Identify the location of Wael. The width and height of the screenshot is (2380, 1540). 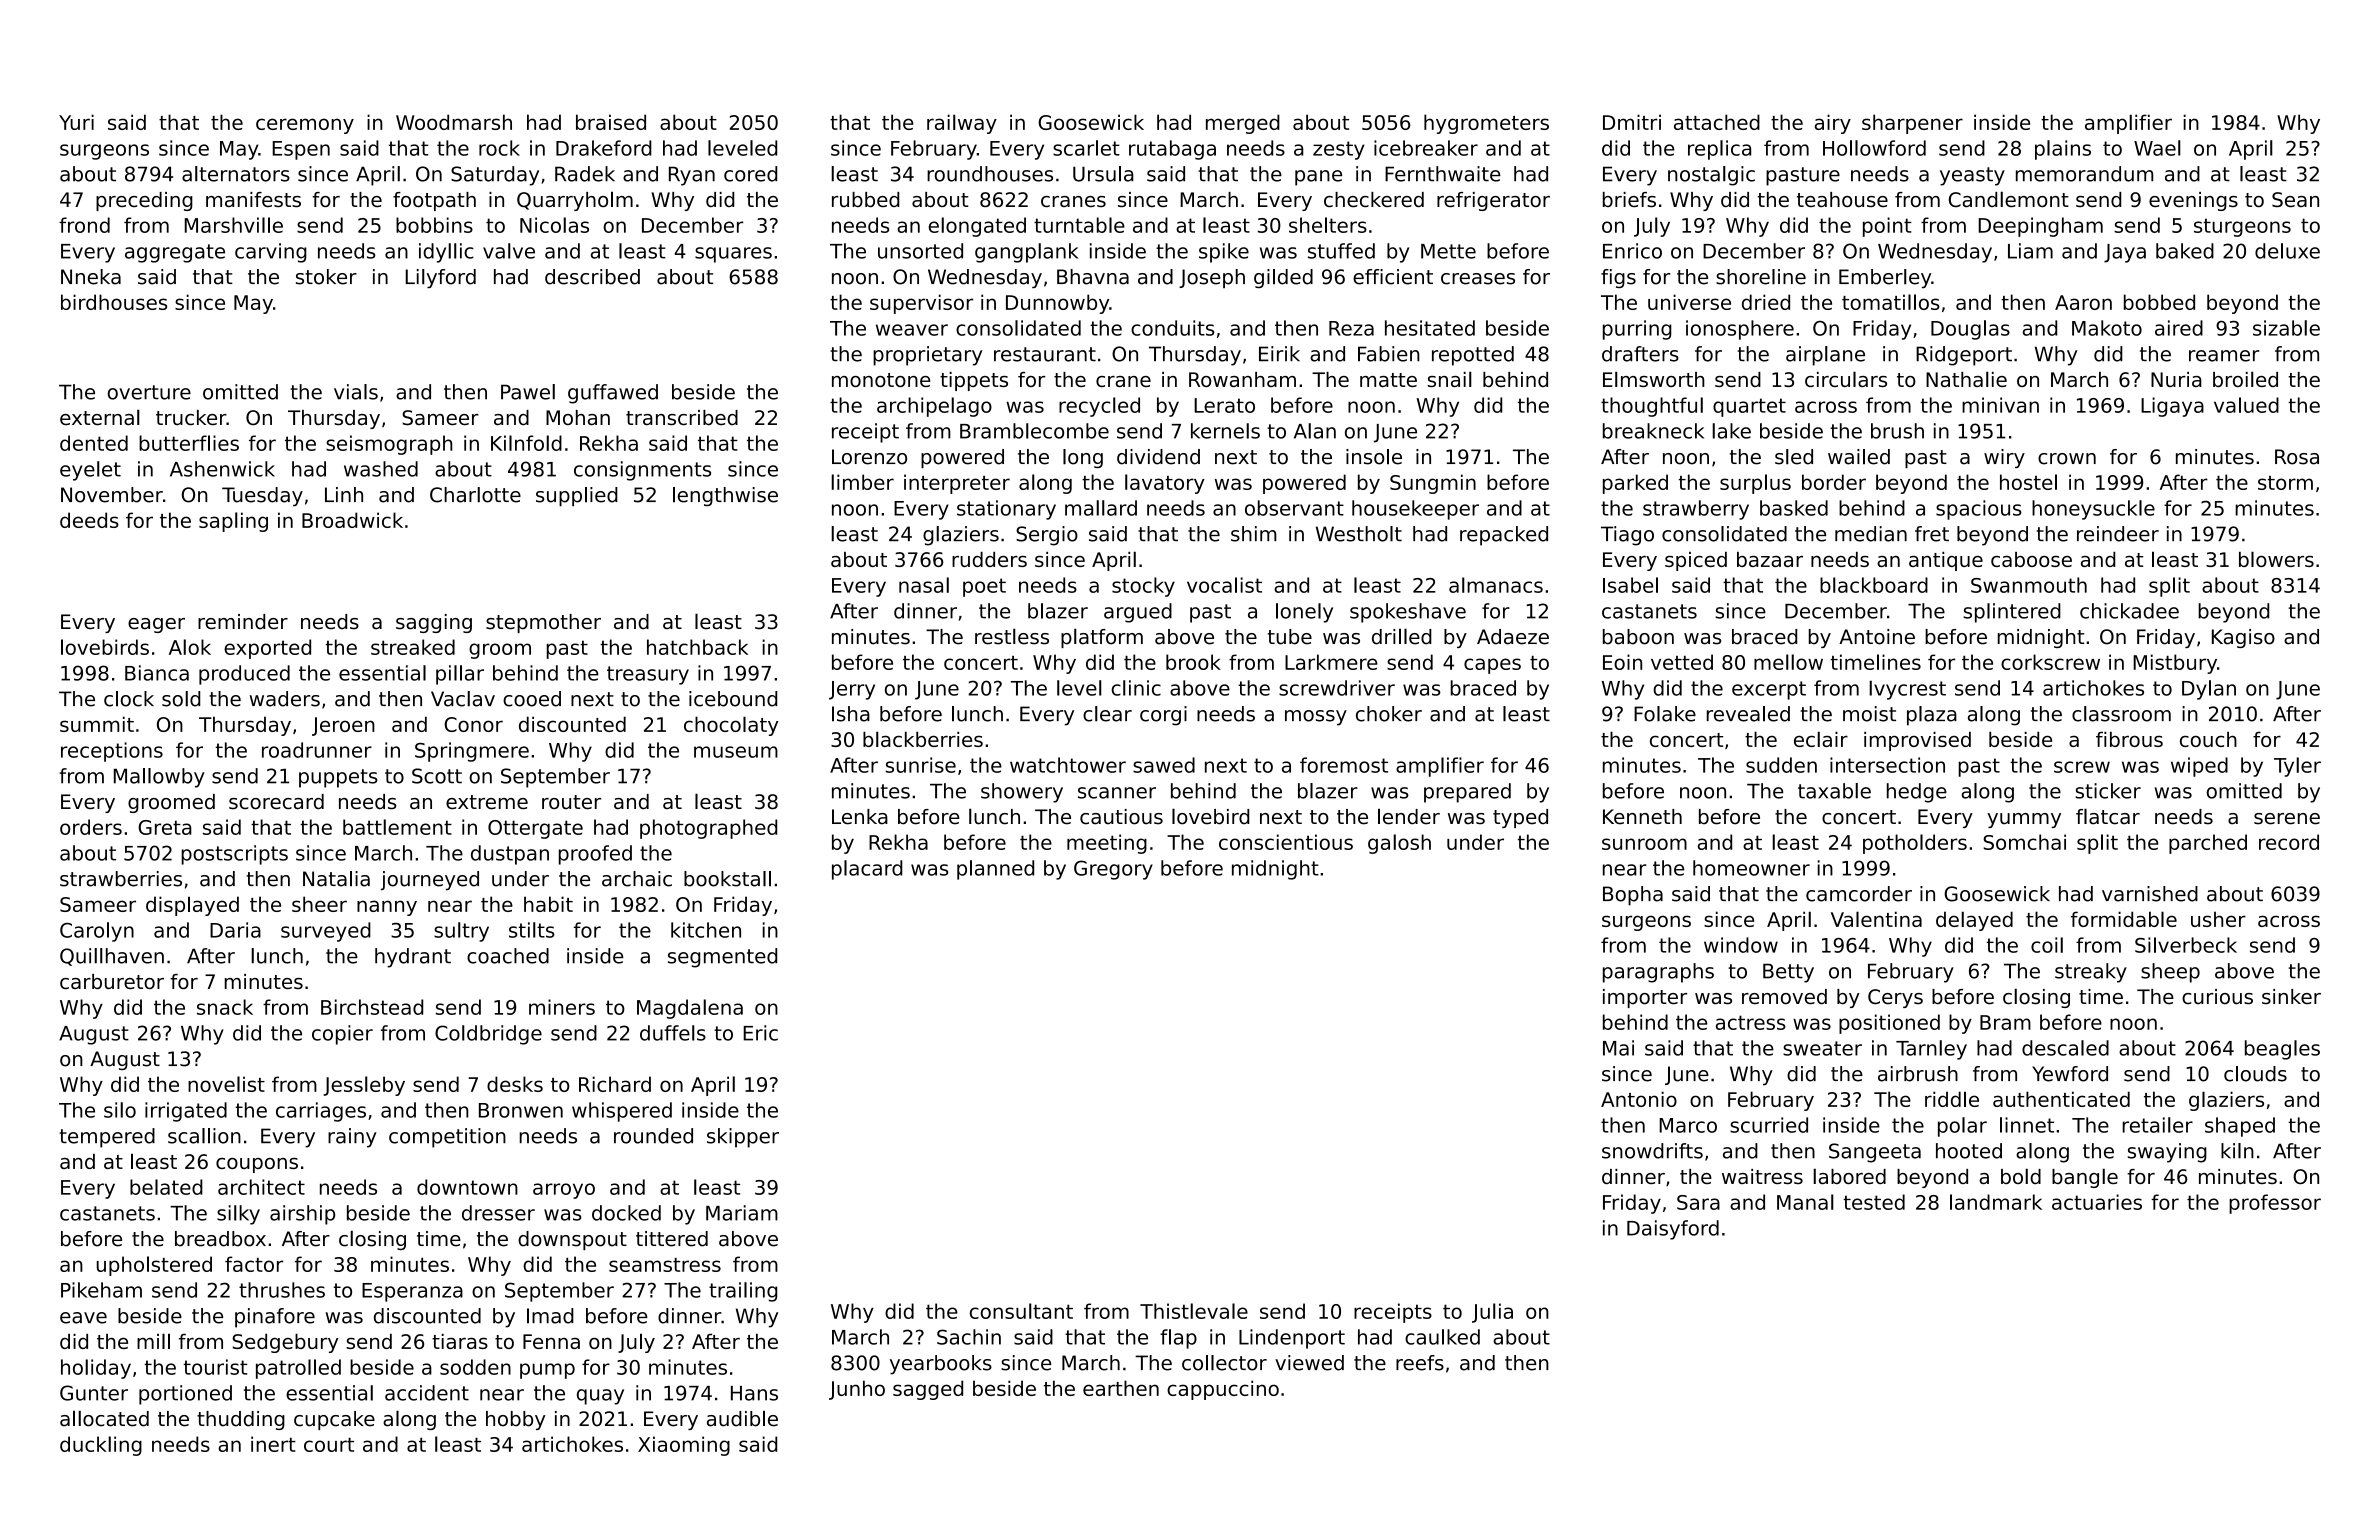
(2157, 148).
